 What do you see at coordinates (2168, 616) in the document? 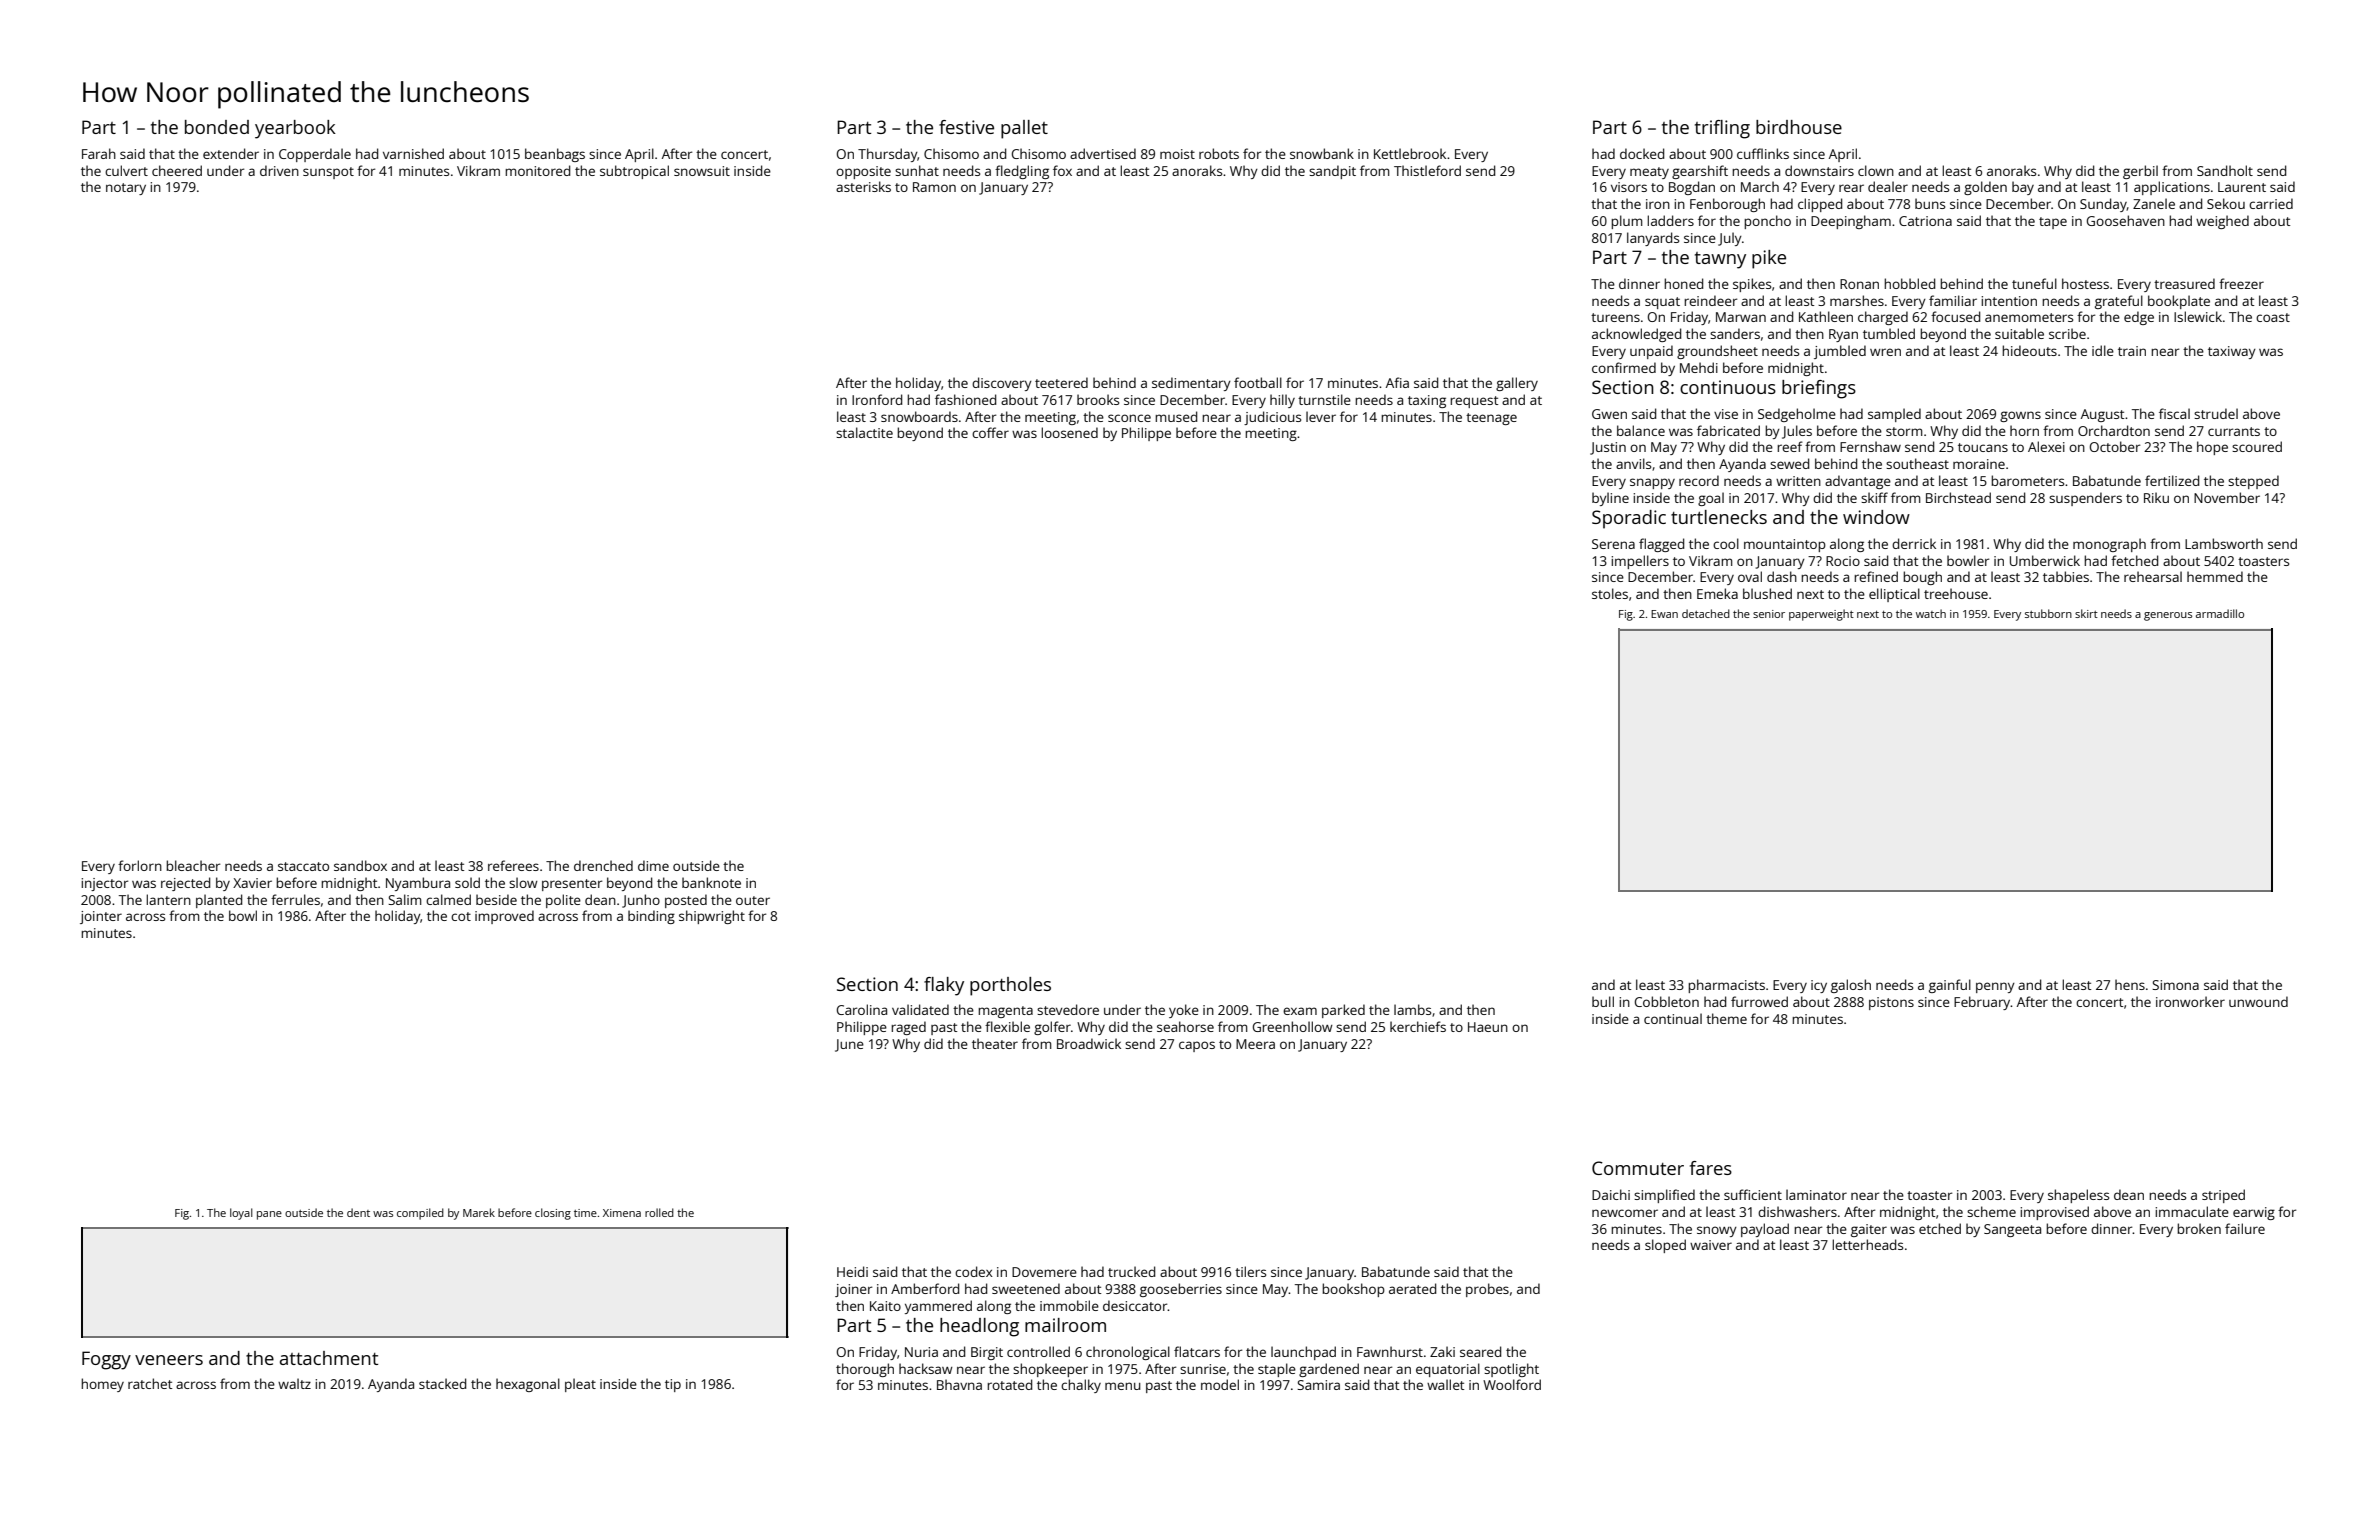
I see `generous` at bounding box center [2168, 616].
